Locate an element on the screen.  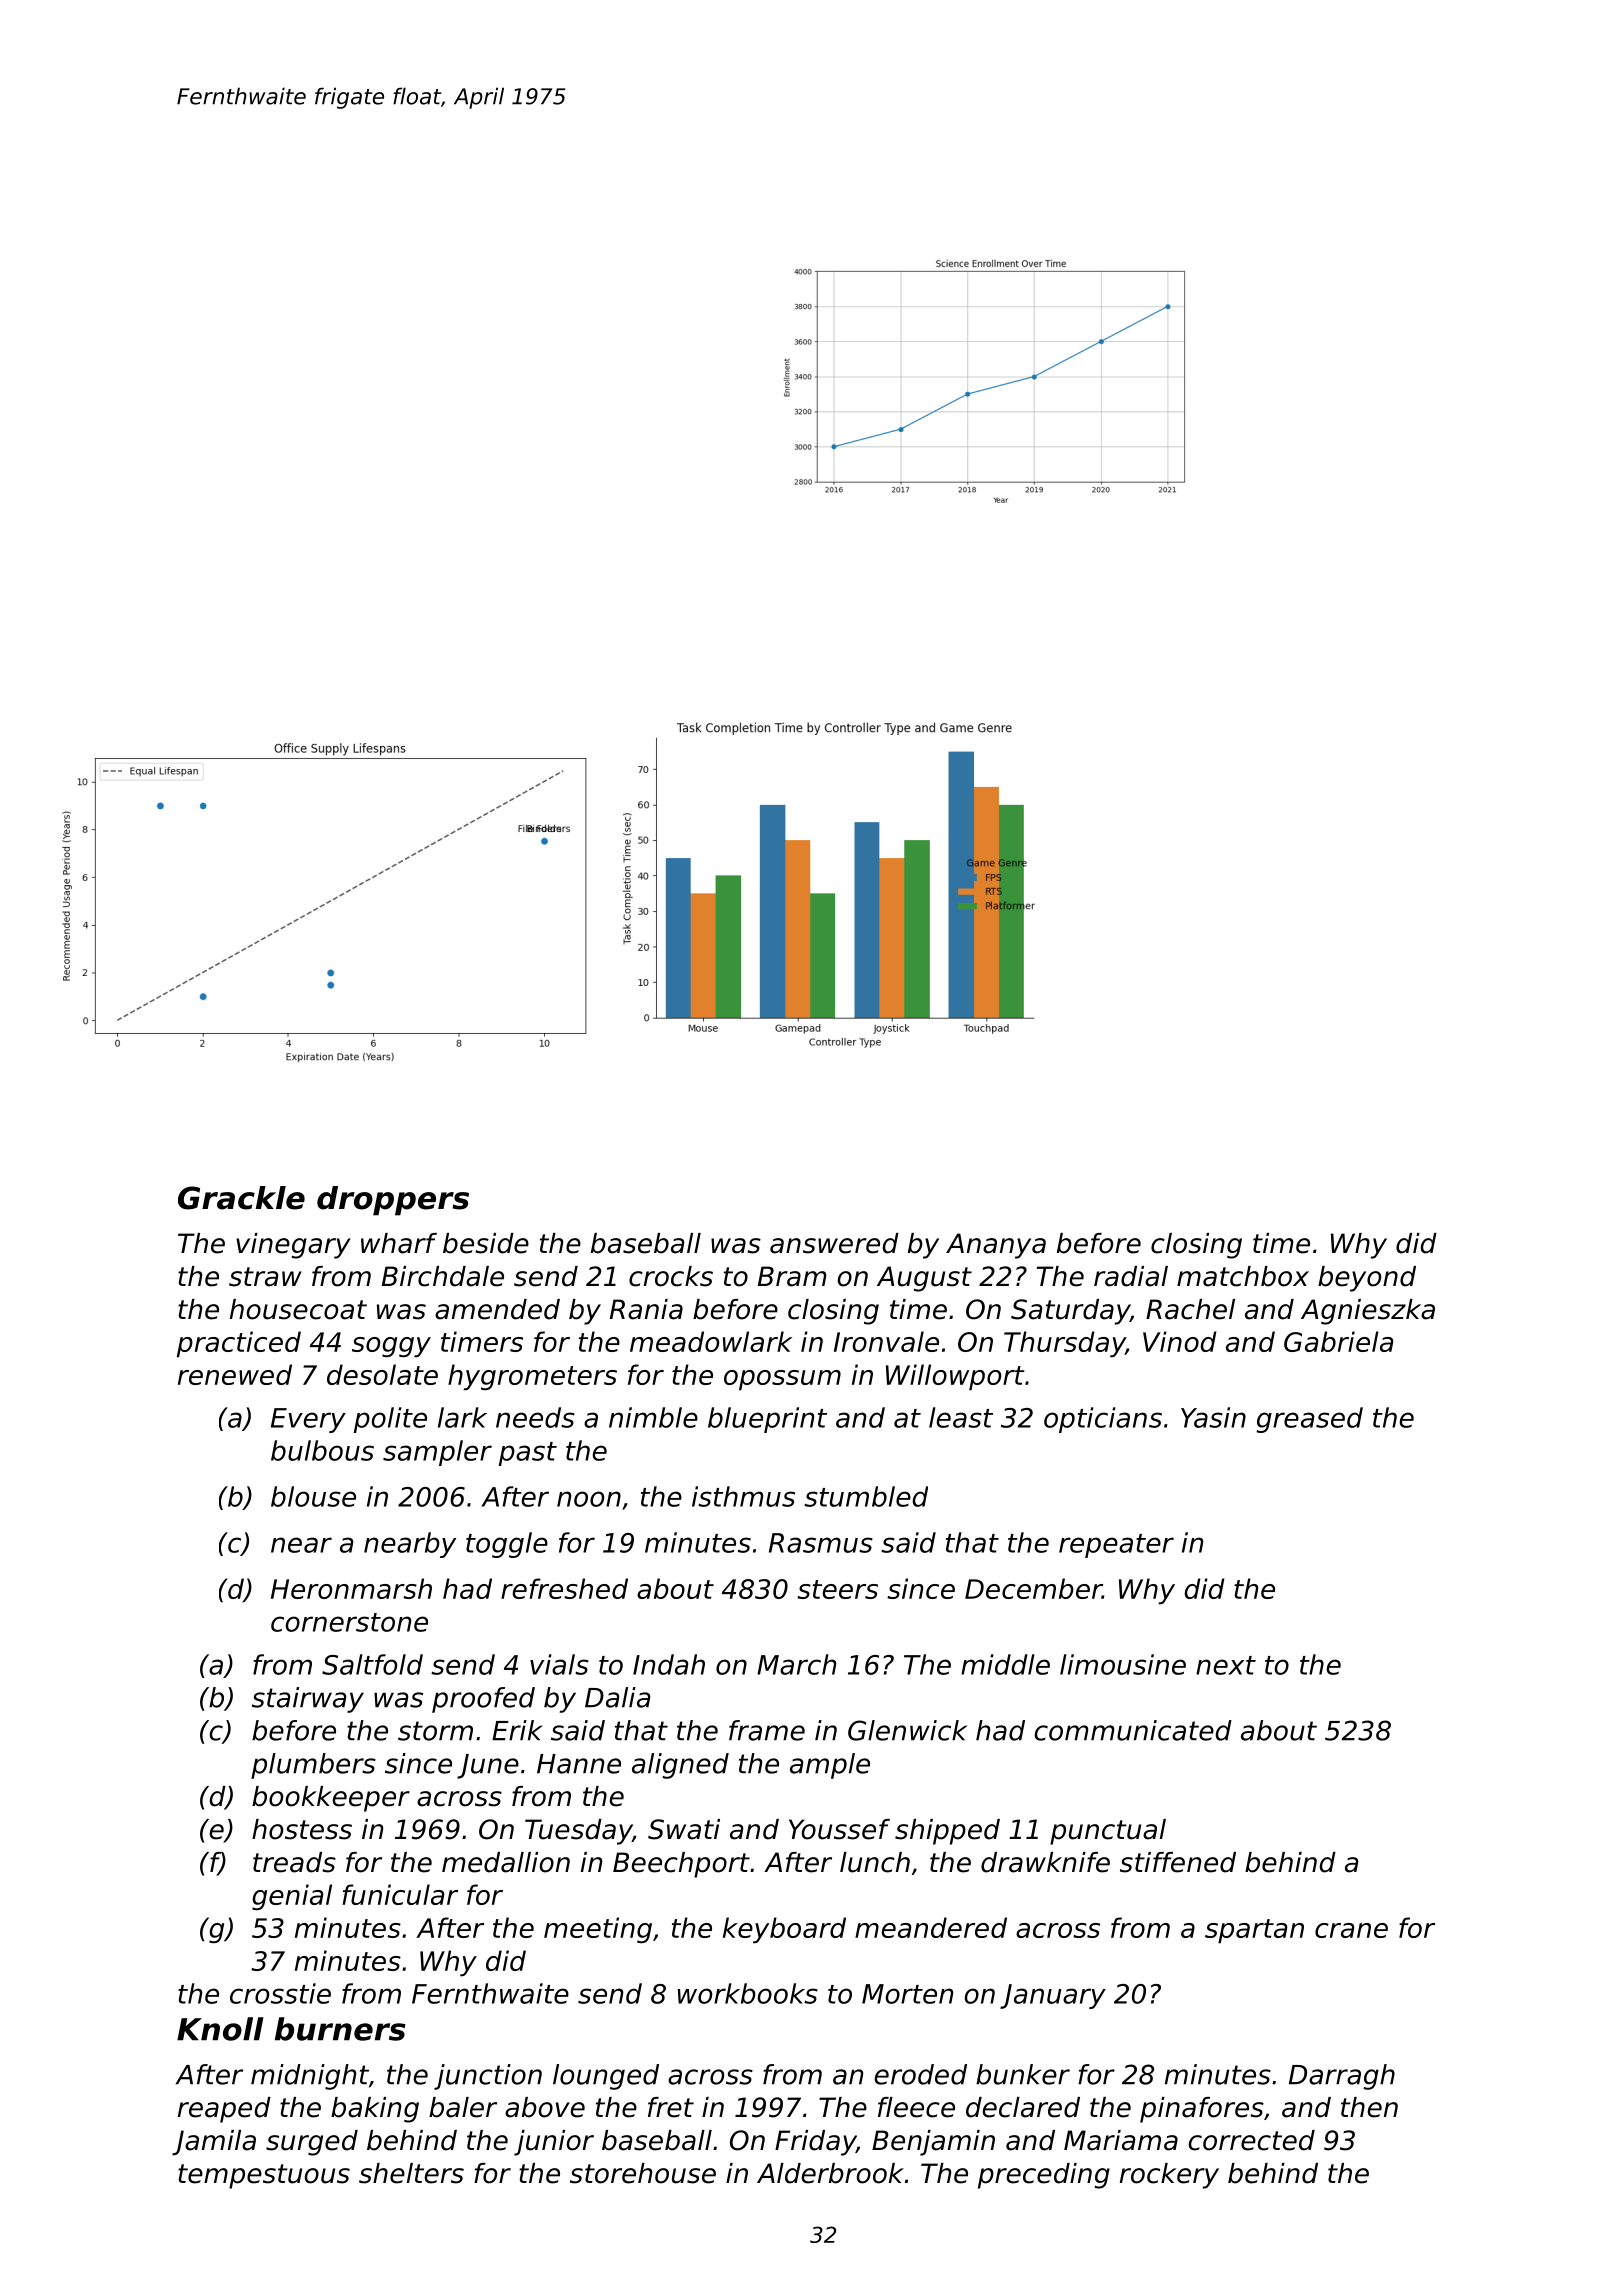
wharf is located at coordinates (399, 1243).
